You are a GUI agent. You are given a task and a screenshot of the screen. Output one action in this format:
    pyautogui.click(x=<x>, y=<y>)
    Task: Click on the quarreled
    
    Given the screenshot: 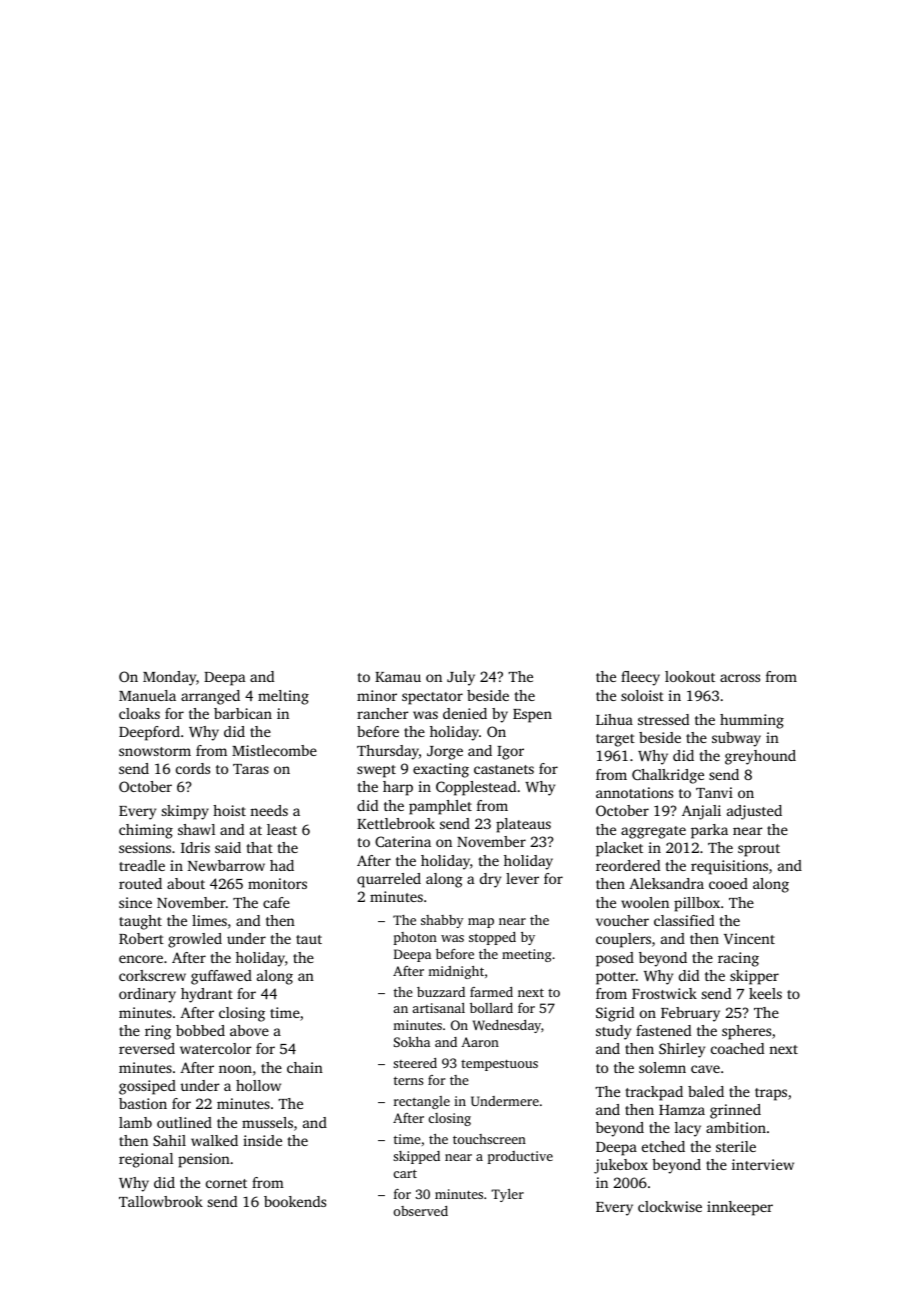 What is the action you would take?
    pyautogui.click(x=389, y=880)
